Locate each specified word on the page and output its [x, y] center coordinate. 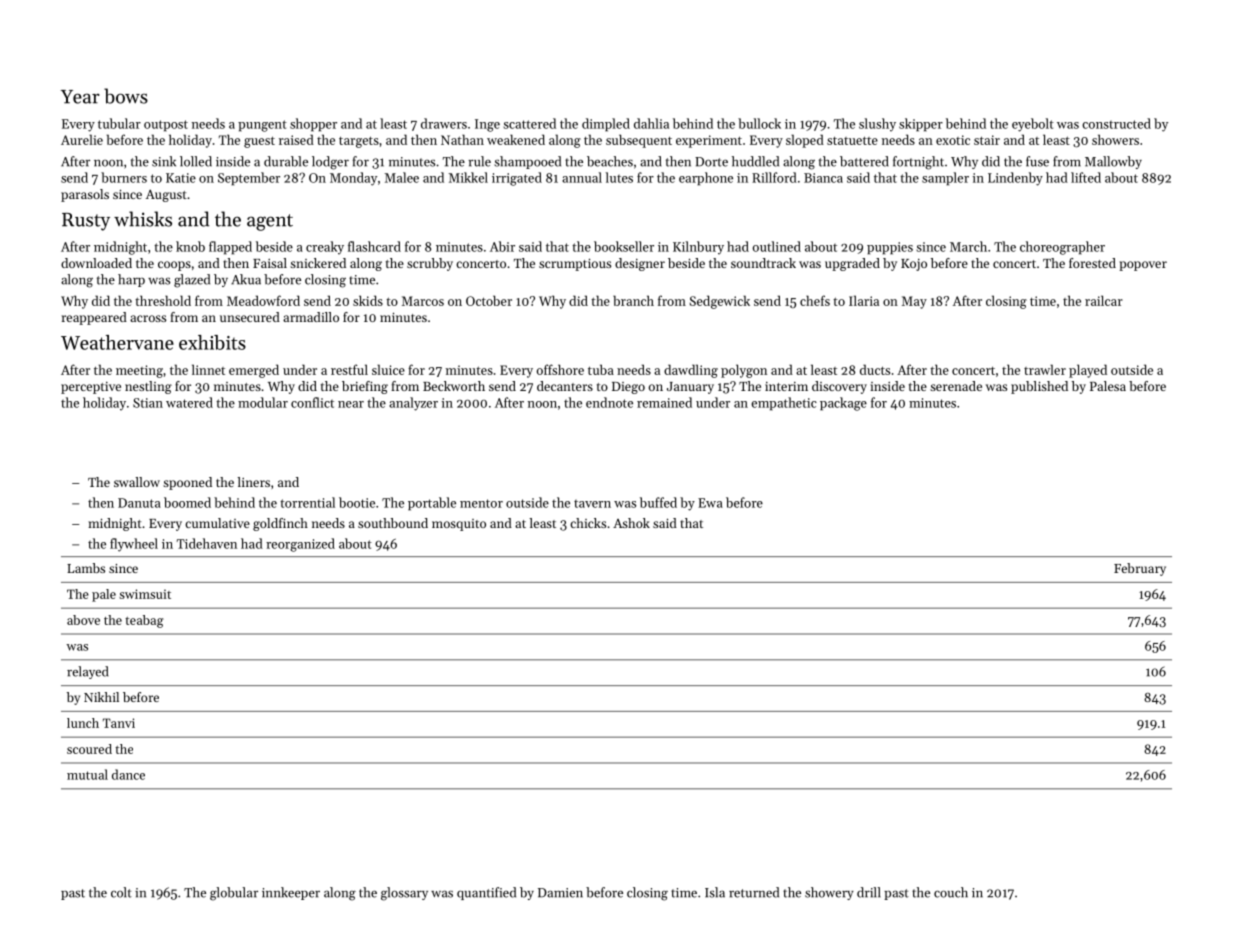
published [1039, 387]
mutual [87, 774]
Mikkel [468, 177]
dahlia [651, 123]
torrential [307, 502]
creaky [325, 248]
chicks [588, 523]
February [1140, 569]
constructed [1116, 123]
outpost [166, 126]
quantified [486, 893]
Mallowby [1113, 162]
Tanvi [119, 723]
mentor [481, 503]
